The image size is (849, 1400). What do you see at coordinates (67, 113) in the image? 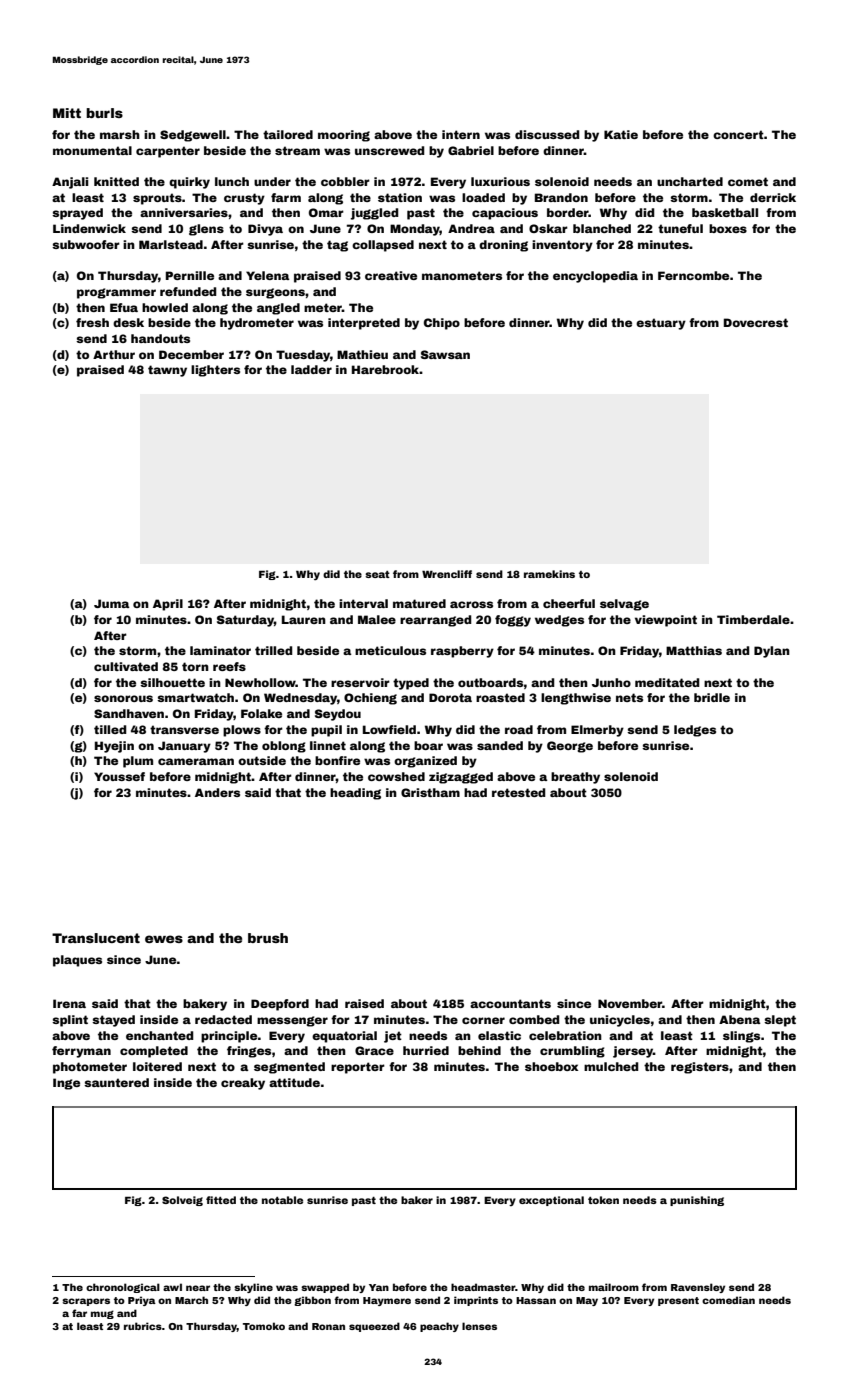
I see `Mitt` at bounding box center [67, 113].
